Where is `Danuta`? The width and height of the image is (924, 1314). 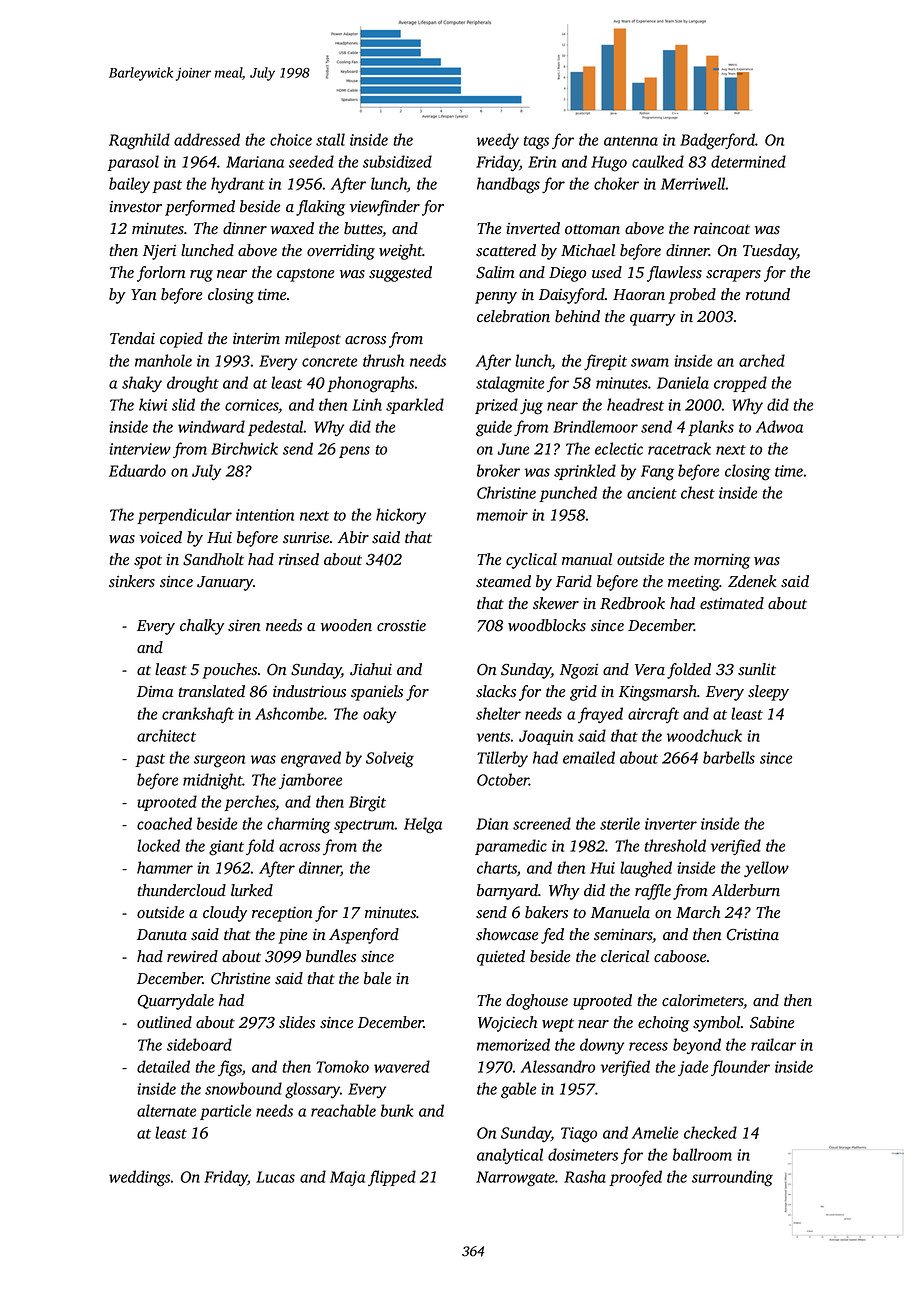 Danuta is located at coordinates (162, 934).
